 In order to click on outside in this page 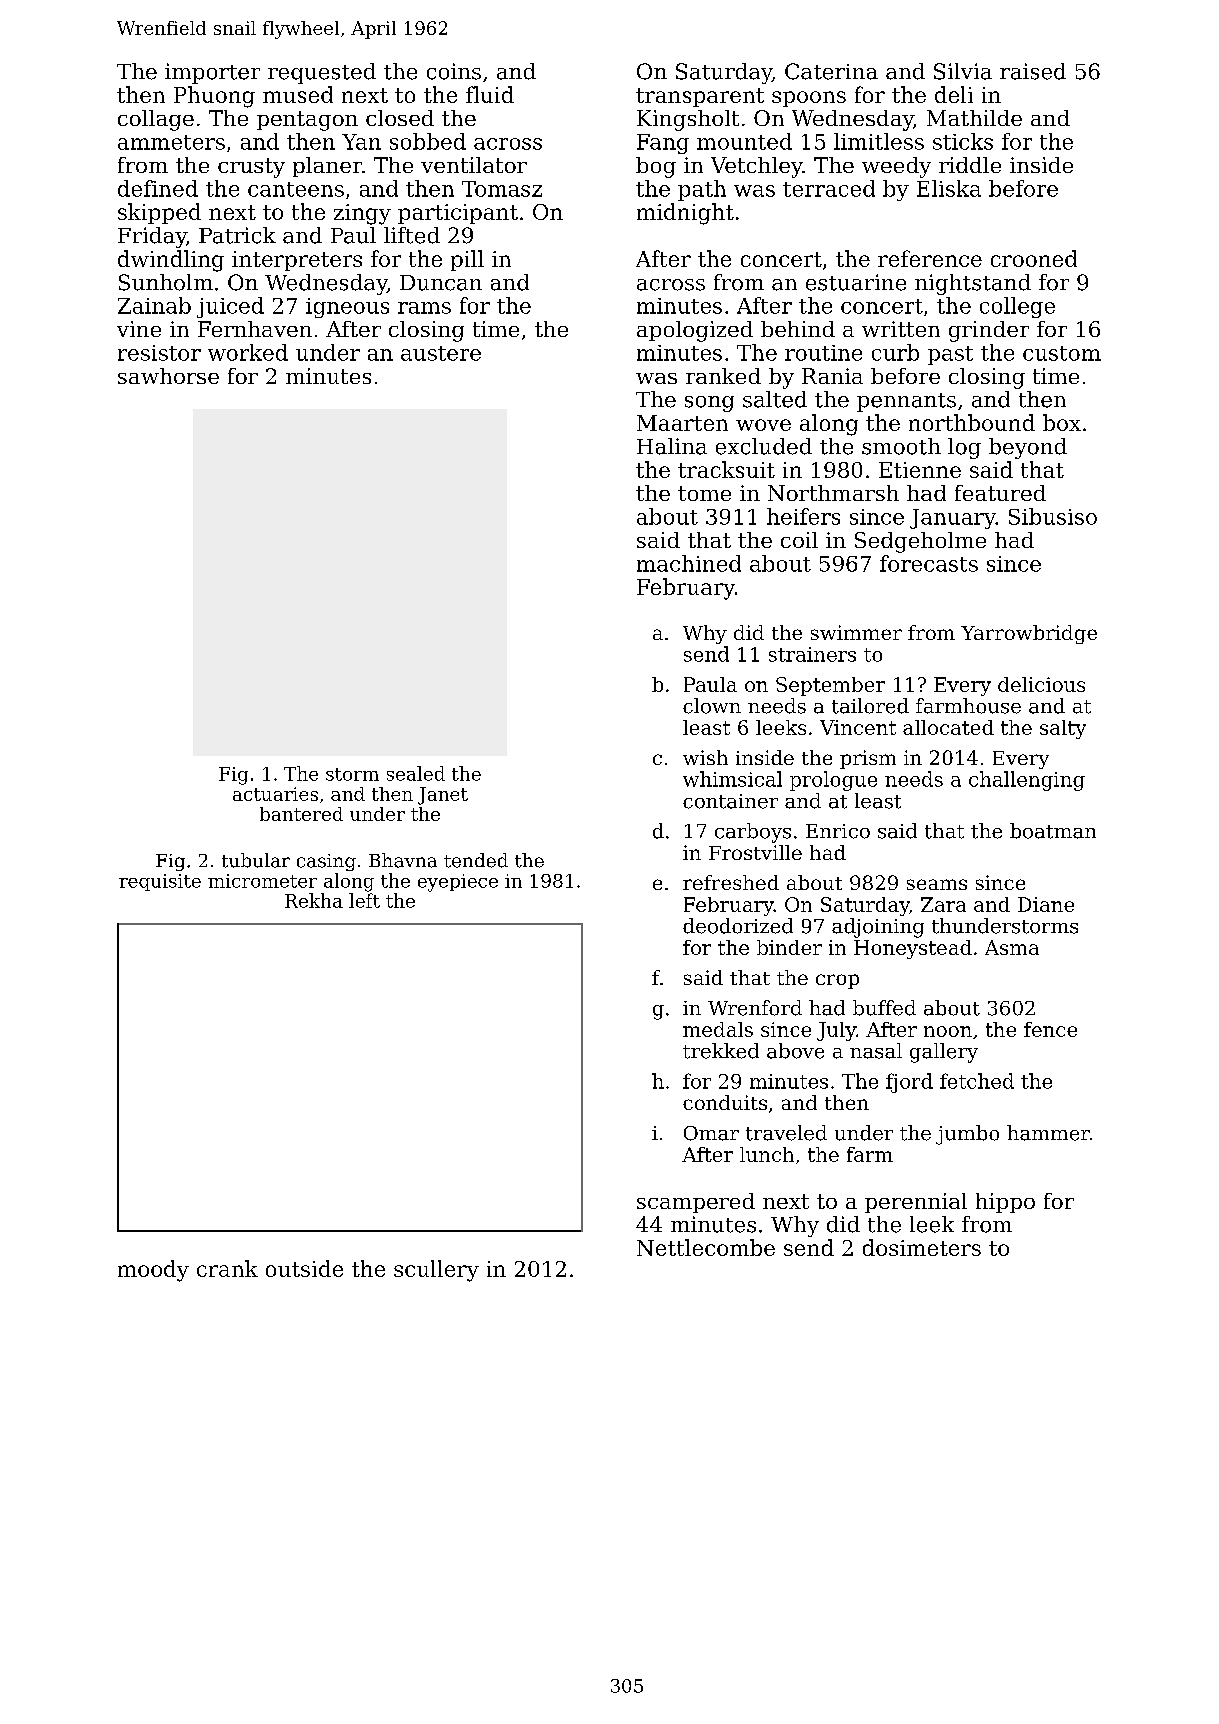, I will do `click(304, 1268)`.
